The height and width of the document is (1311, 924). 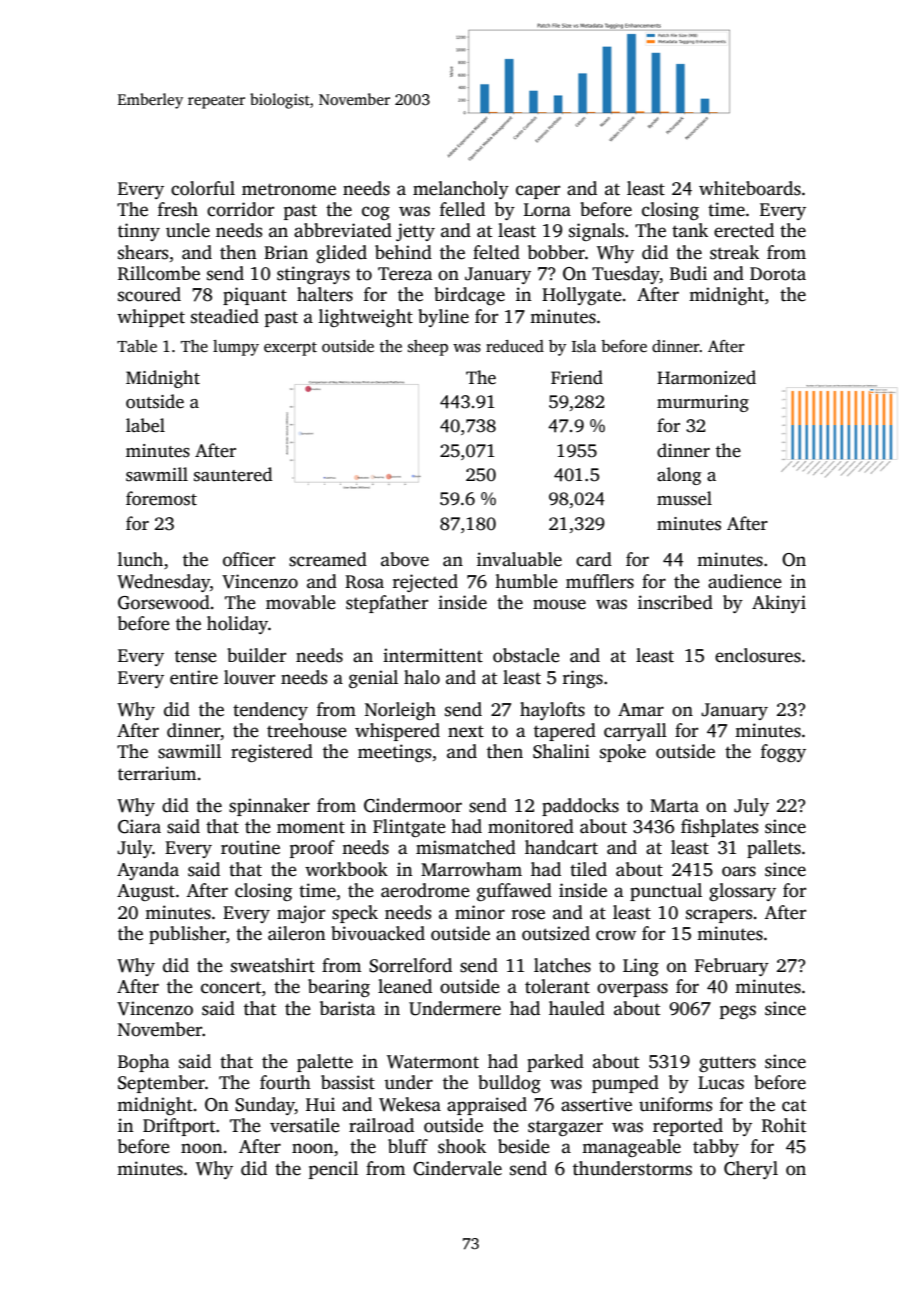 What do you see at coordinates (514, 892) in the document?
I see `guffawed` at bounding box center [514, 892].
